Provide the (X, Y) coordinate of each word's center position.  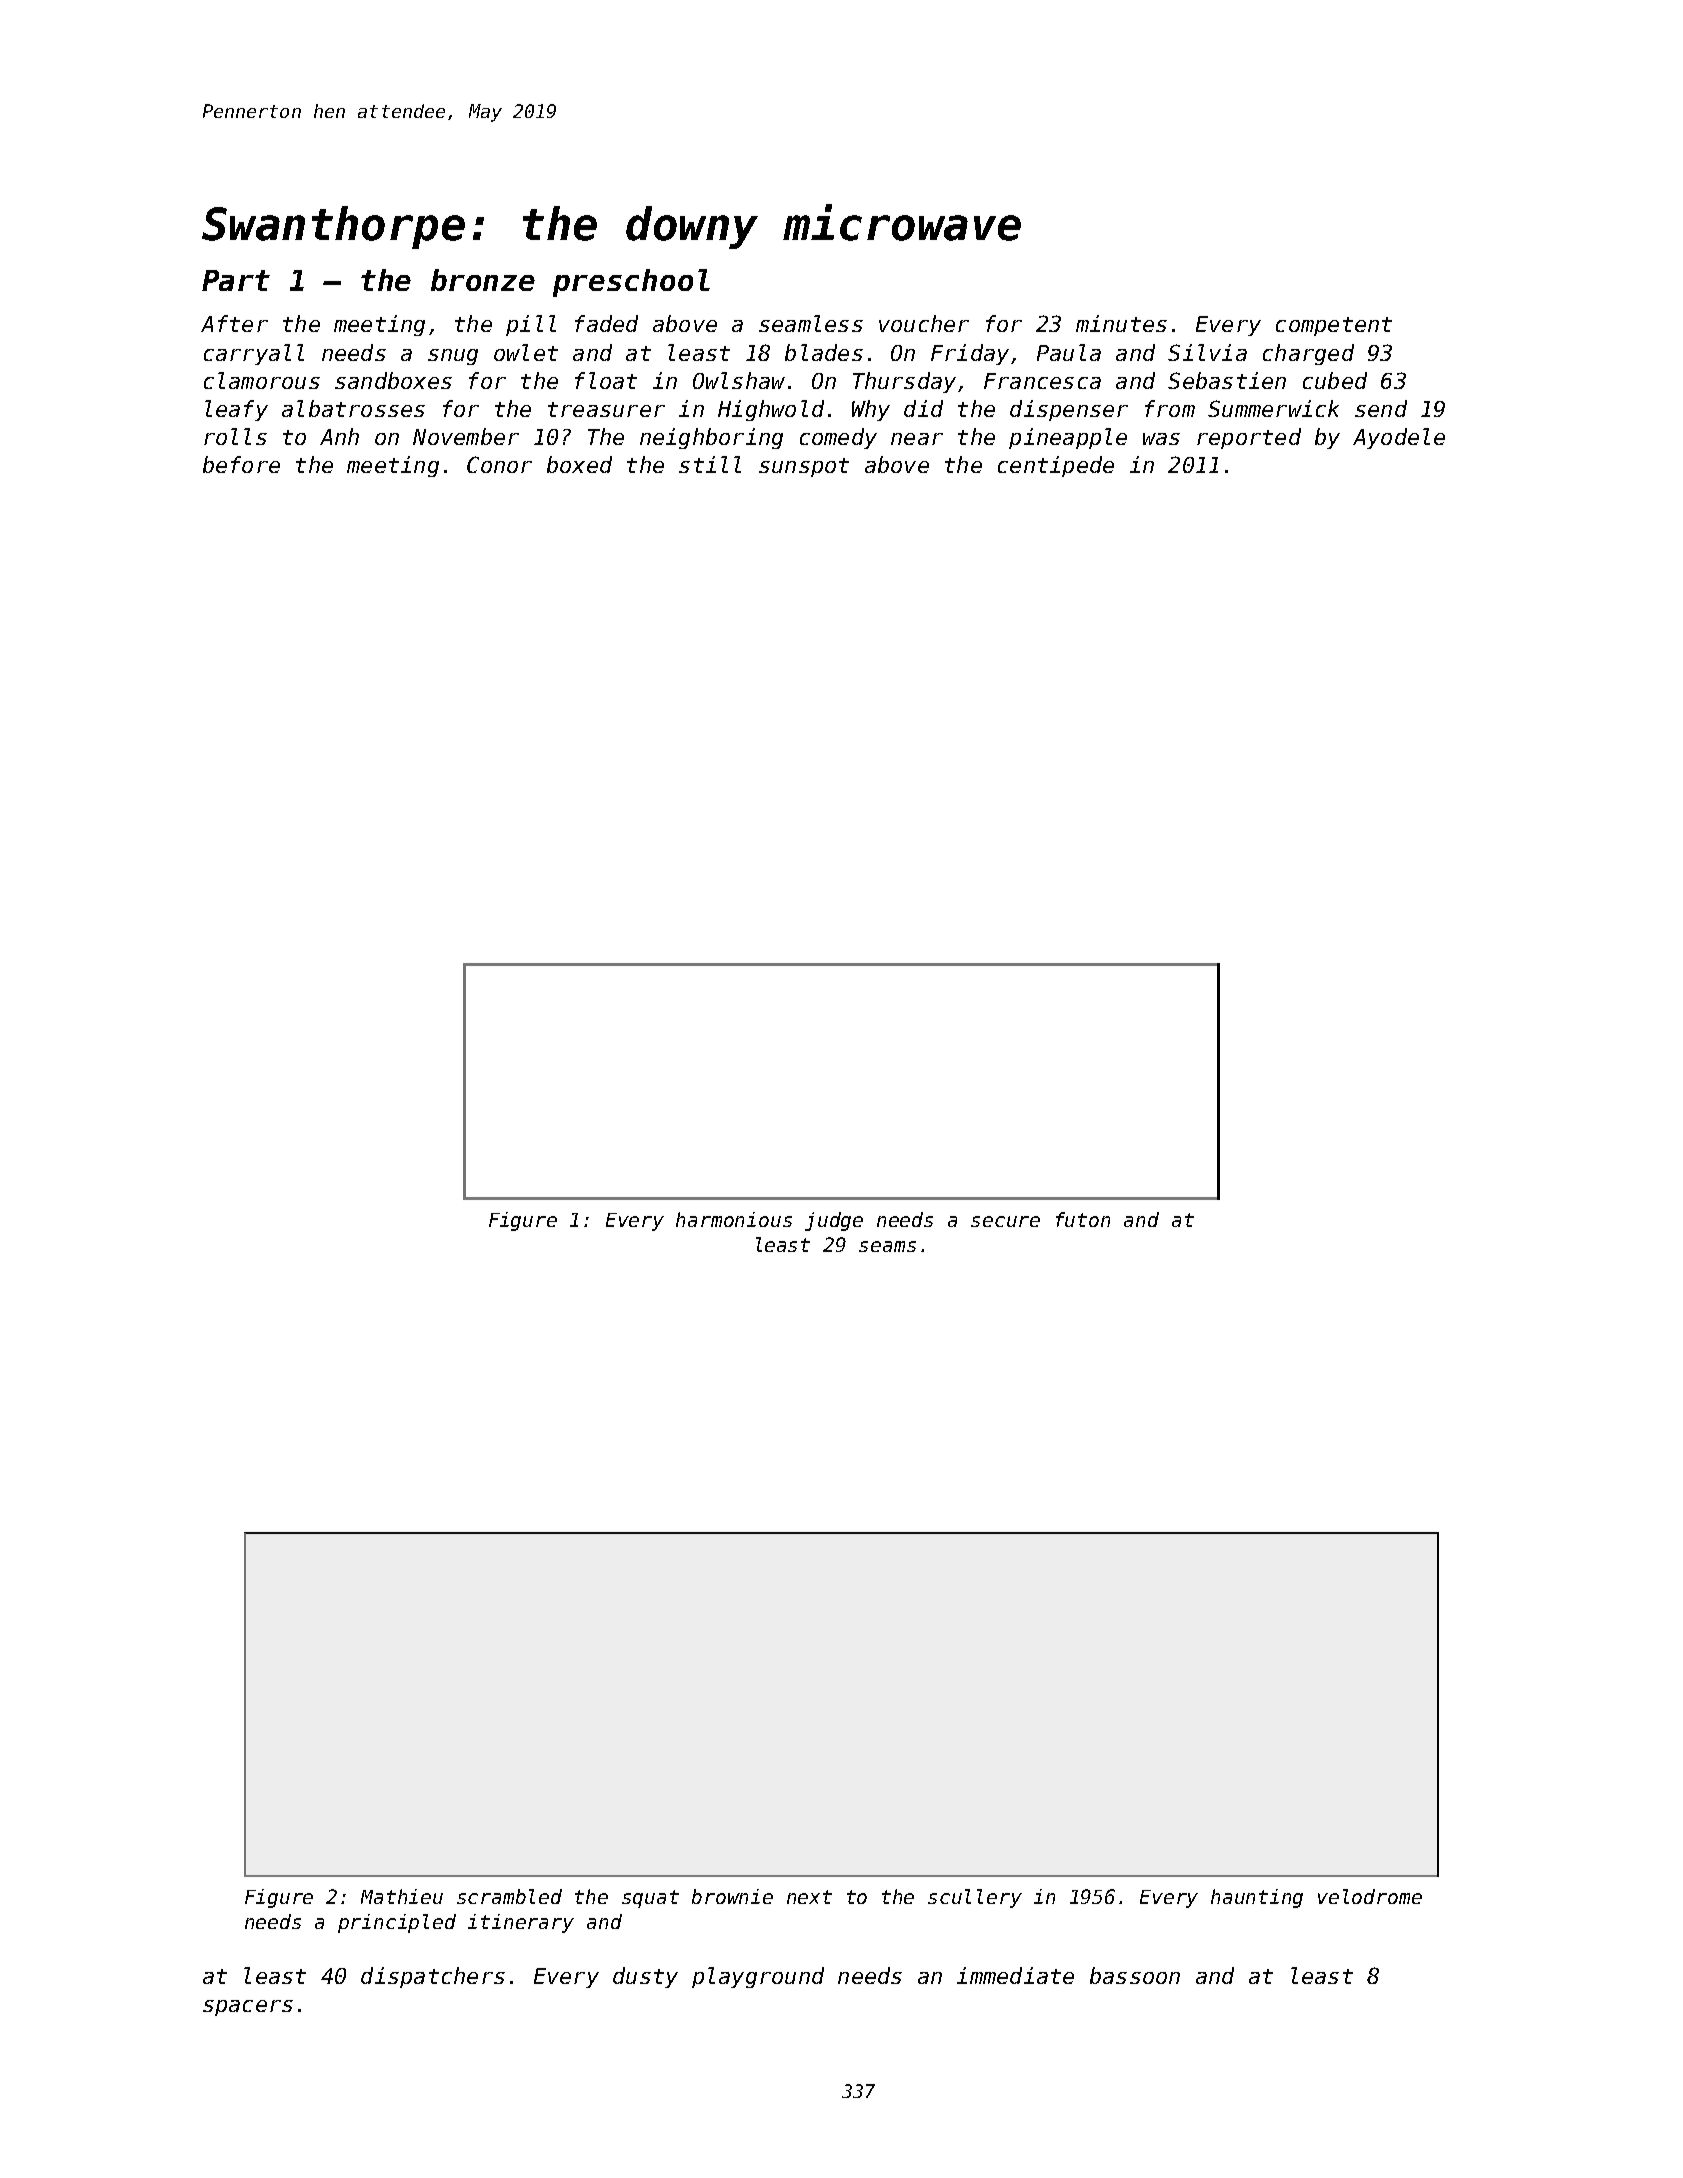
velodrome (1370, 1896)
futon (1083, 1219)
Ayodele (1399, 438)
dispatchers (433, 1977)
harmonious (734, 1219)
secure (1005, 1221)
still (710, 464)
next (809, 1897)
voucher (924, 323)
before (241, 464)
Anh (339, 436)
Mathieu (402, 1896)
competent (1334, 326)
